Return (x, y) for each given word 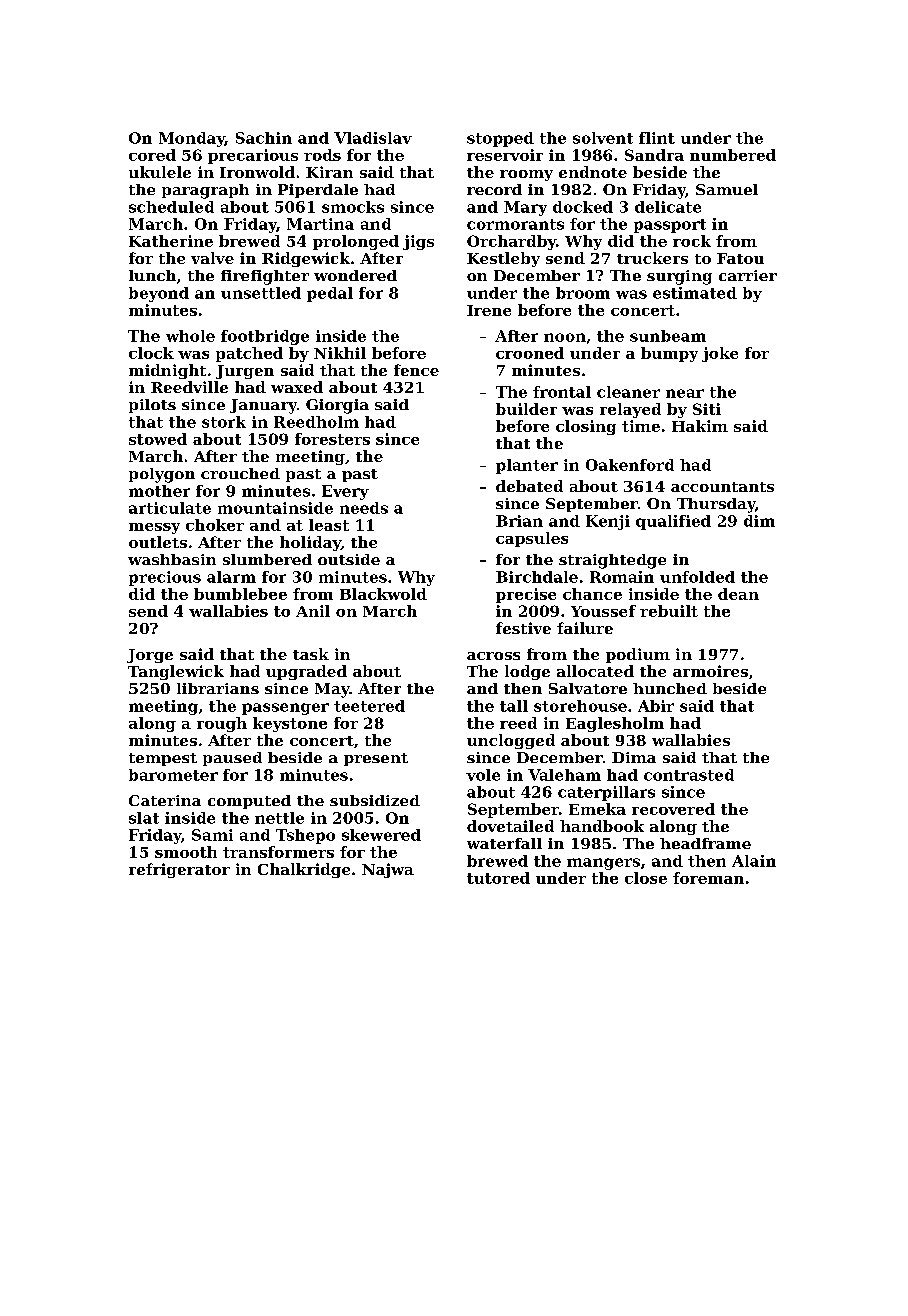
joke (720, 354)
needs (364, 508)
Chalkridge (304, 870)
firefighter (265, 277)
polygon (162, 475)
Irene (489, 310)
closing (586, 427)
